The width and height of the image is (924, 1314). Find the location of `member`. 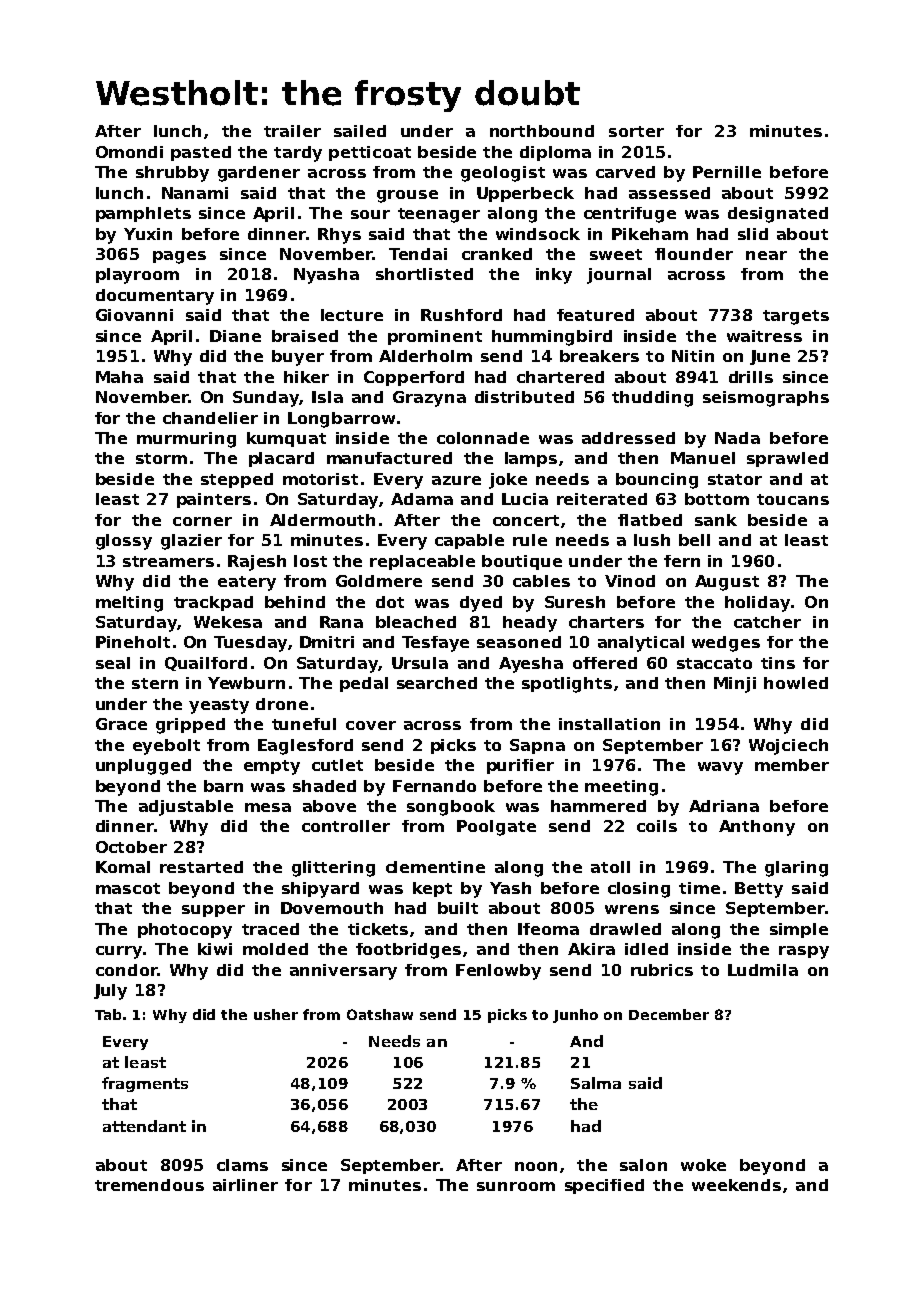

member is located at coordinates (792, 765).
